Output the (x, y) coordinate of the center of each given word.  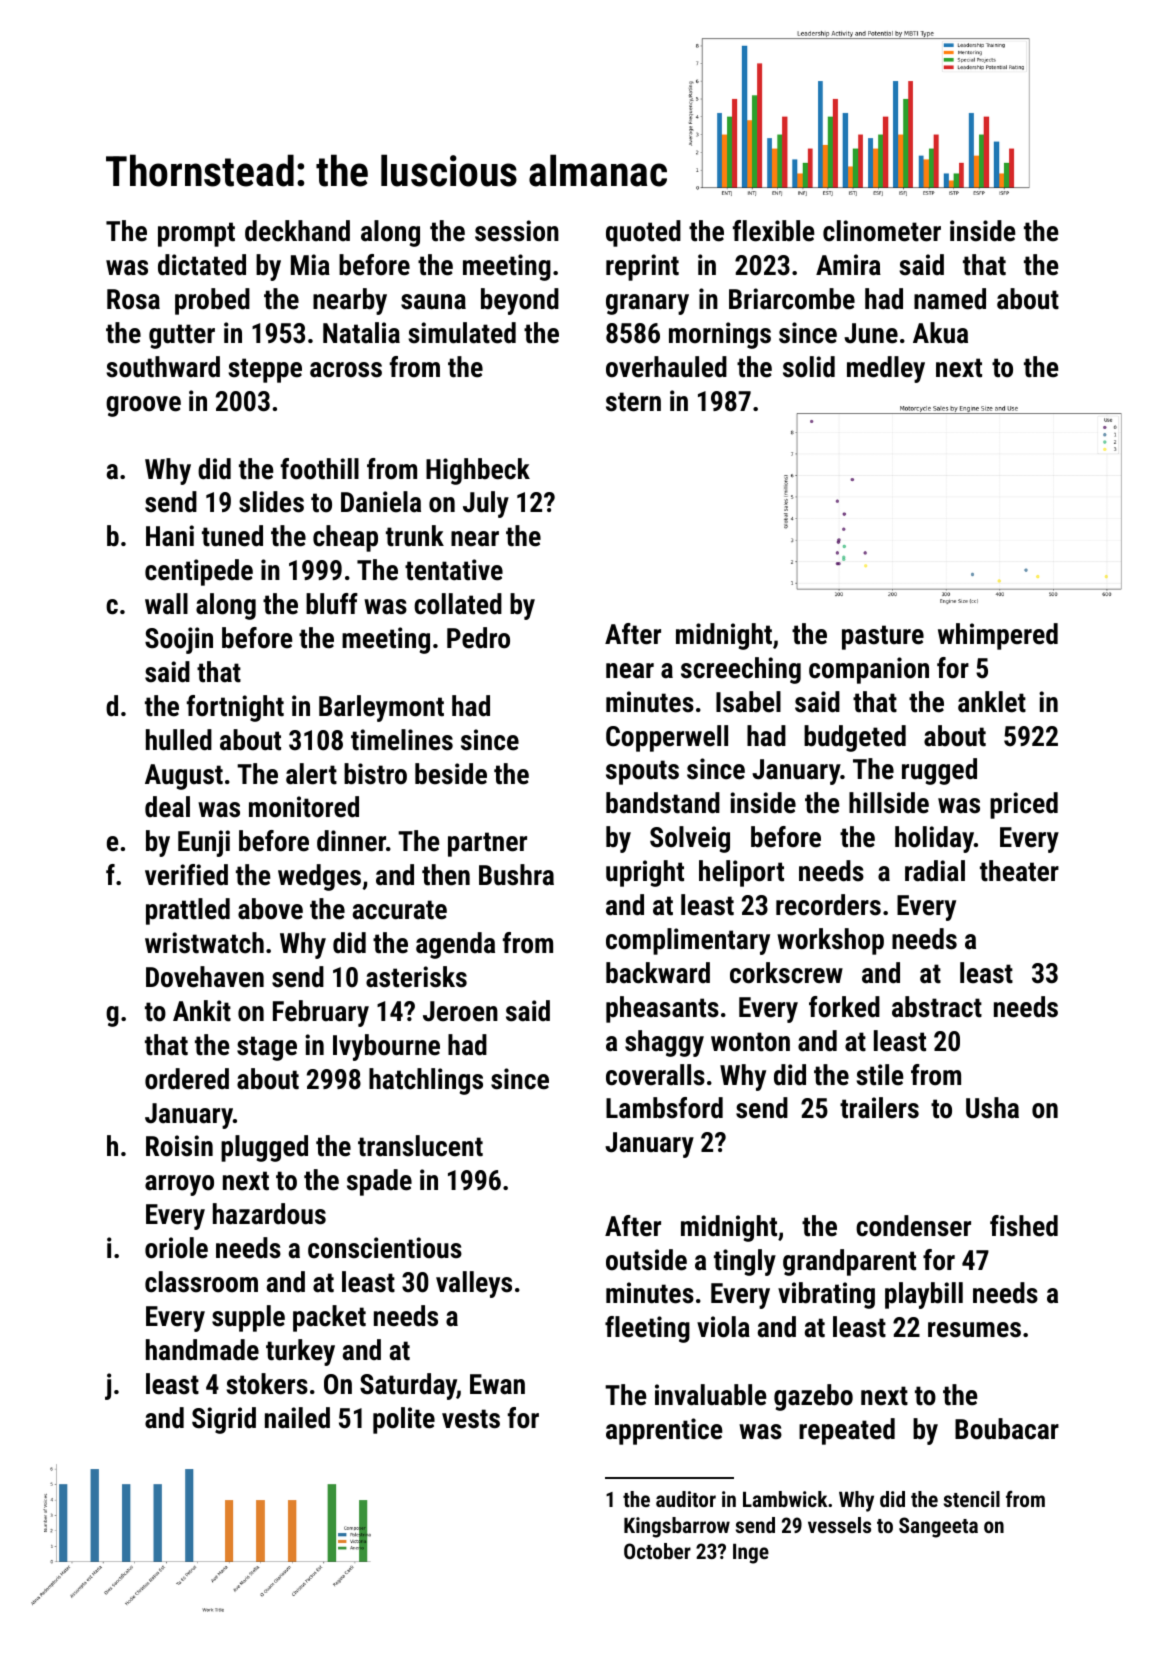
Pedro (478, 638)
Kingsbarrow (677, 1527)
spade (379, 1182)
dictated (202, 265)
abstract (937, 1007)
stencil (972, 1499)
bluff (332, 604)
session (517, 231)
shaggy (664, 1043)
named (950, 299)
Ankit (202, 1011)
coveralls (655, 1075)
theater (1019, 871)
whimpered (998, 636)
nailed (297, 1418)
